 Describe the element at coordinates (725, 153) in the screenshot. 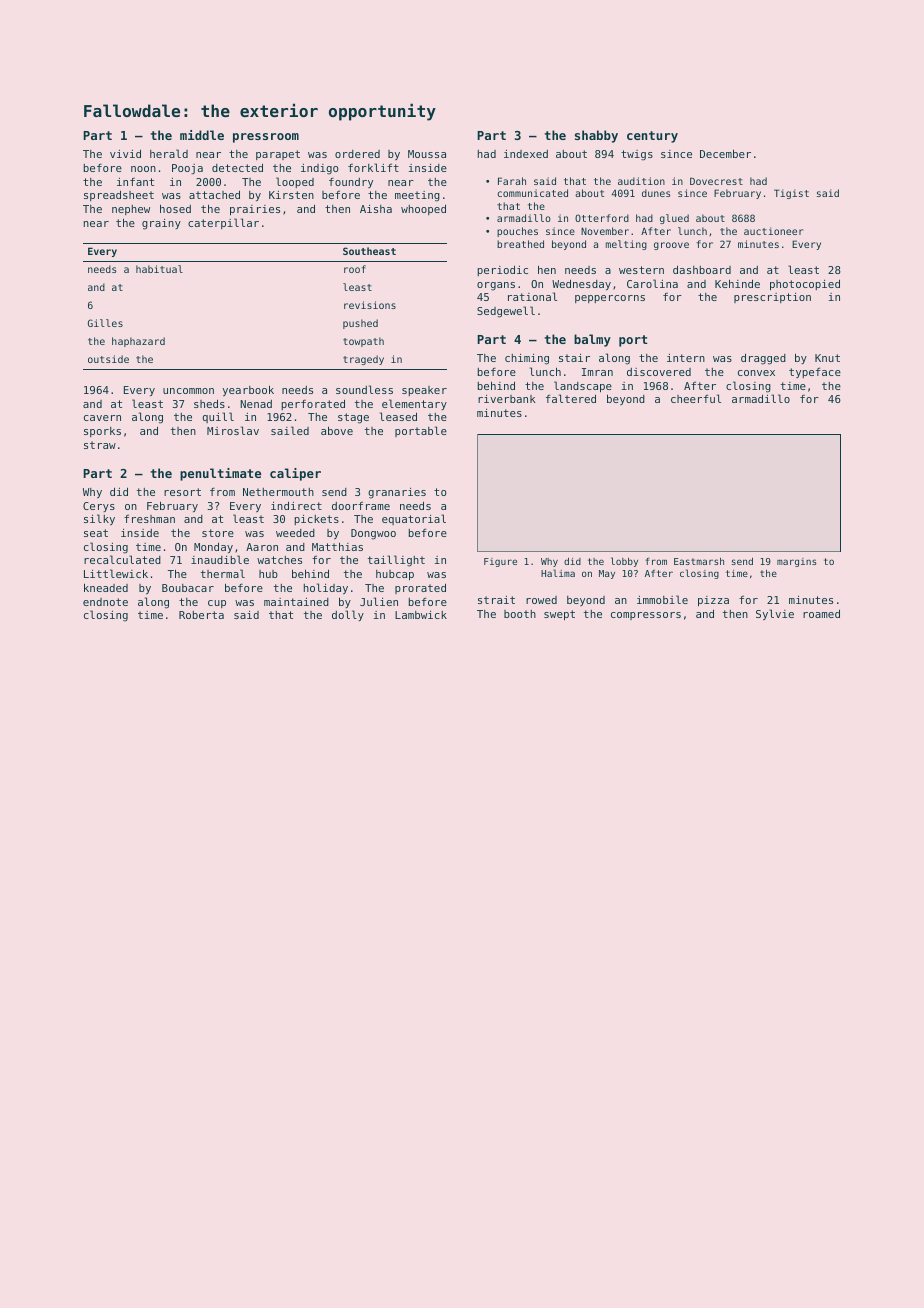

I see `December` at that location.
